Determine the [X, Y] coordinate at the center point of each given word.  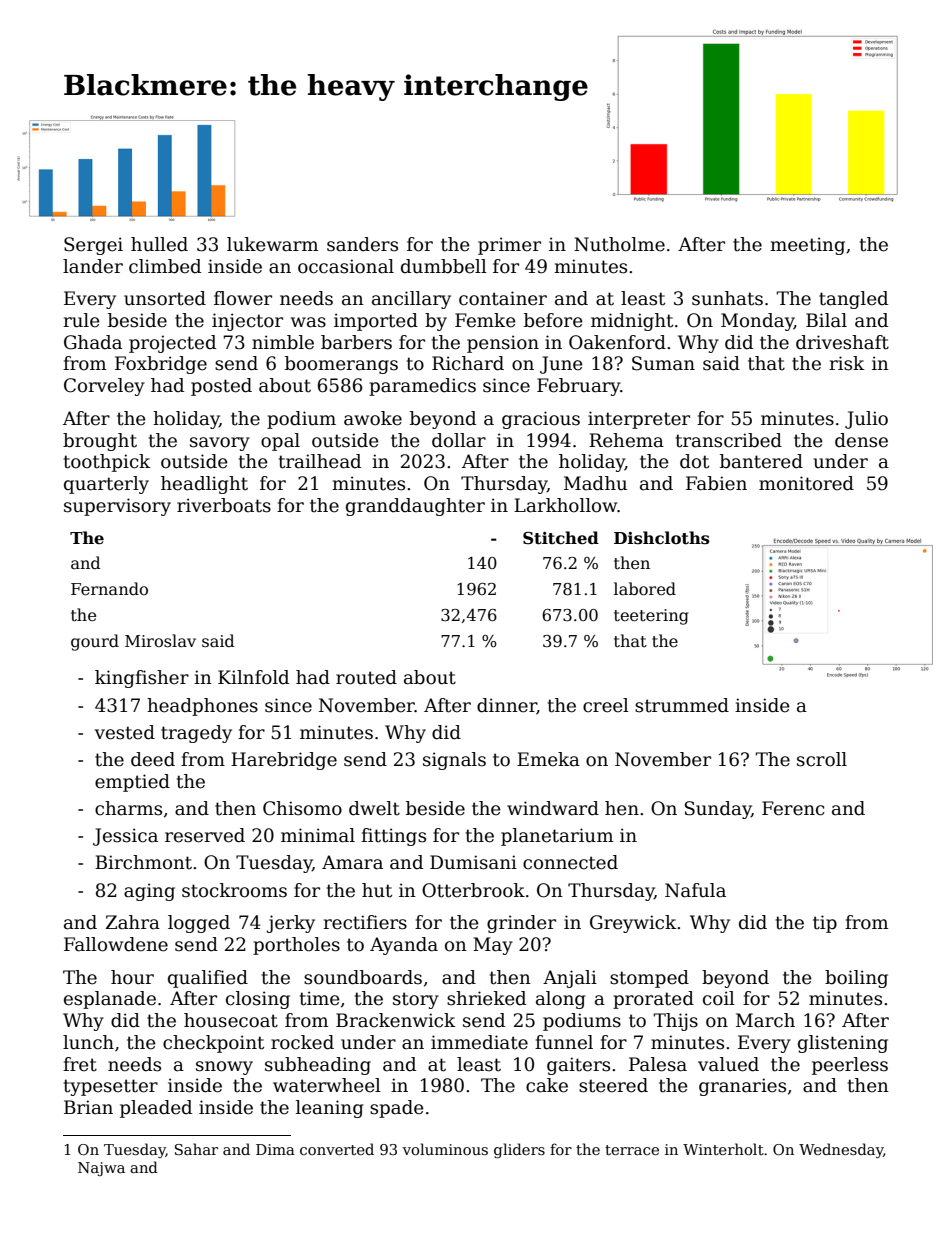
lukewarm [272, 244]
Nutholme [619, 244]
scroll [822, 759]
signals [454, 761]
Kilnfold [253, 677]
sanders [362, 244]
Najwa [101, 1169]
